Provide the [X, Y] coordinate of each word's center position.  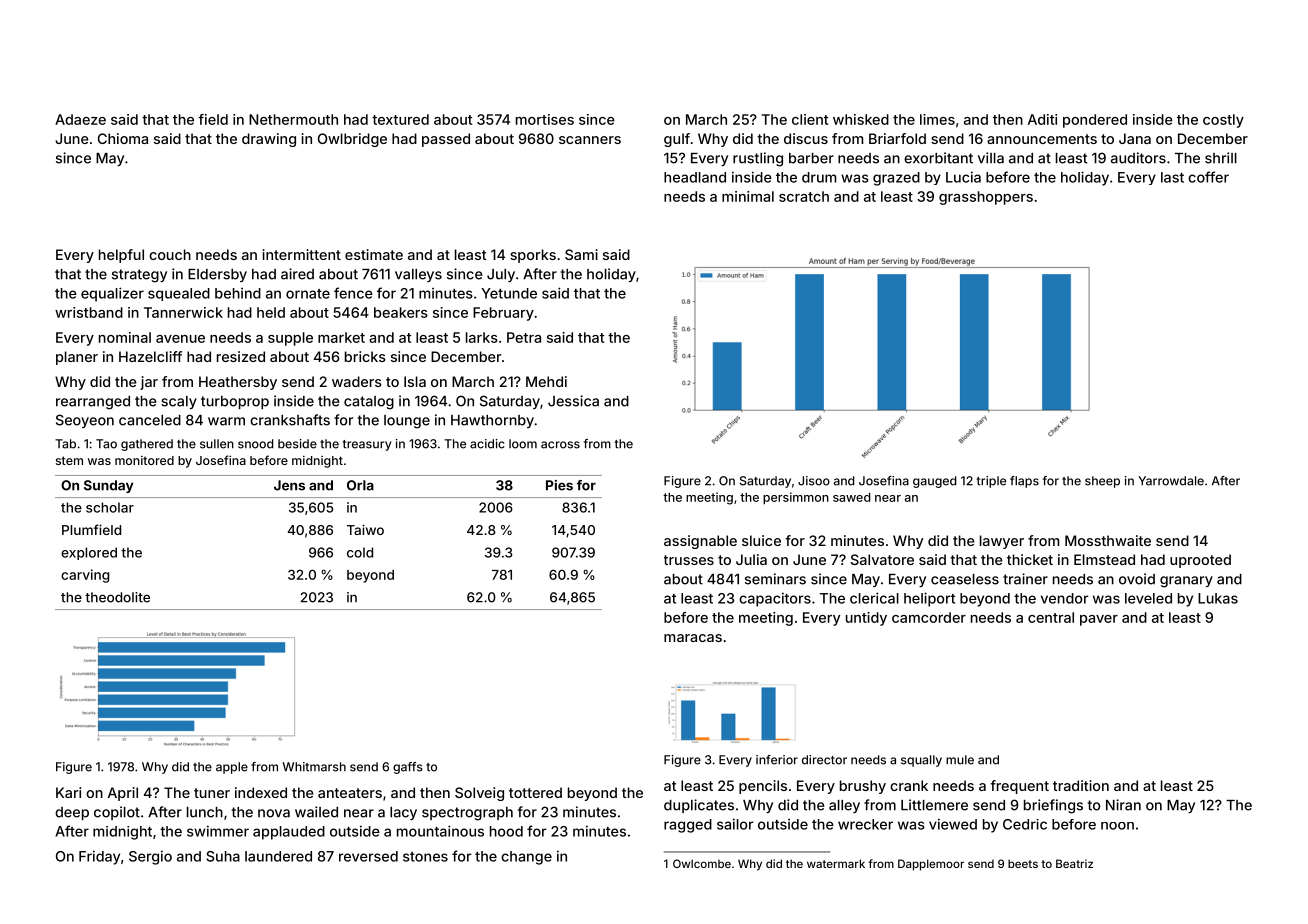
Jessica [573, 401]
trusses [689, 560]
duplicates [699, 806]
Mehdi [546, 381]
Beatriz [1074, 863]
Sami [581, 254]
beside [297, 444]
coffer [1208, 177]
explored [89, 553]
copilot [117, 813]
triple [991, 482]
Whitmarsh [314, 767]
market [341, 337]
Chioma [123, 138]
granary [1186, 582]
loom [523, 444]
